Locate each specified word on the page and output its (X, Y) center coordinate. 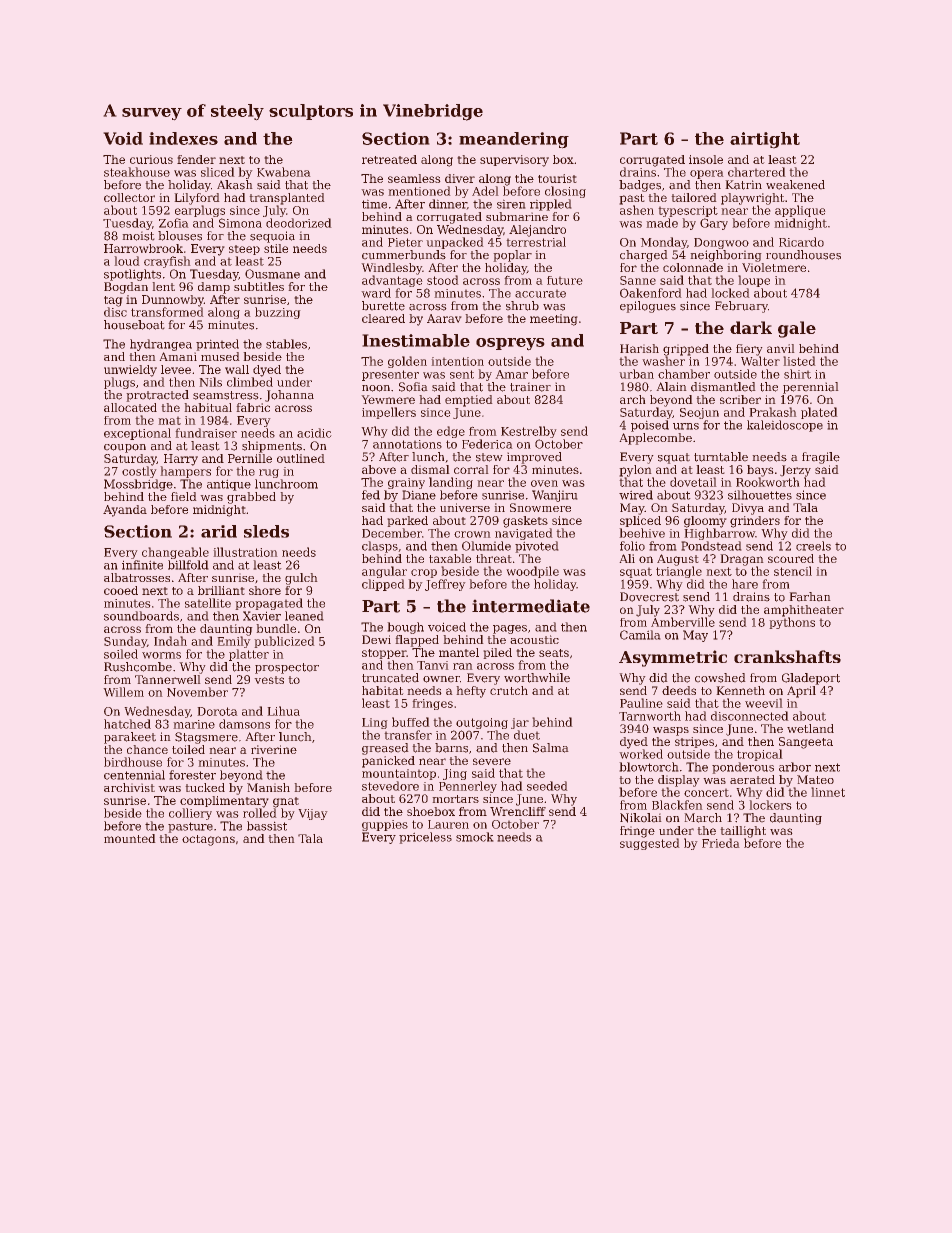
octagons (208, 840)
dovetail (693, 482)
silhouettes (760, 495)
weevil (763, 703)
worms (161, 655)
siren (511, 204)
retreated (389, 159)
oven (544, 483)
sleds (266, 531)
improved (534, 458)
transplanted (287, 199)
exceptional (137, 434)
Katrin (744, 185)
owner (441, 679)
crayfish (167, 262)
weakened (795, 185)
